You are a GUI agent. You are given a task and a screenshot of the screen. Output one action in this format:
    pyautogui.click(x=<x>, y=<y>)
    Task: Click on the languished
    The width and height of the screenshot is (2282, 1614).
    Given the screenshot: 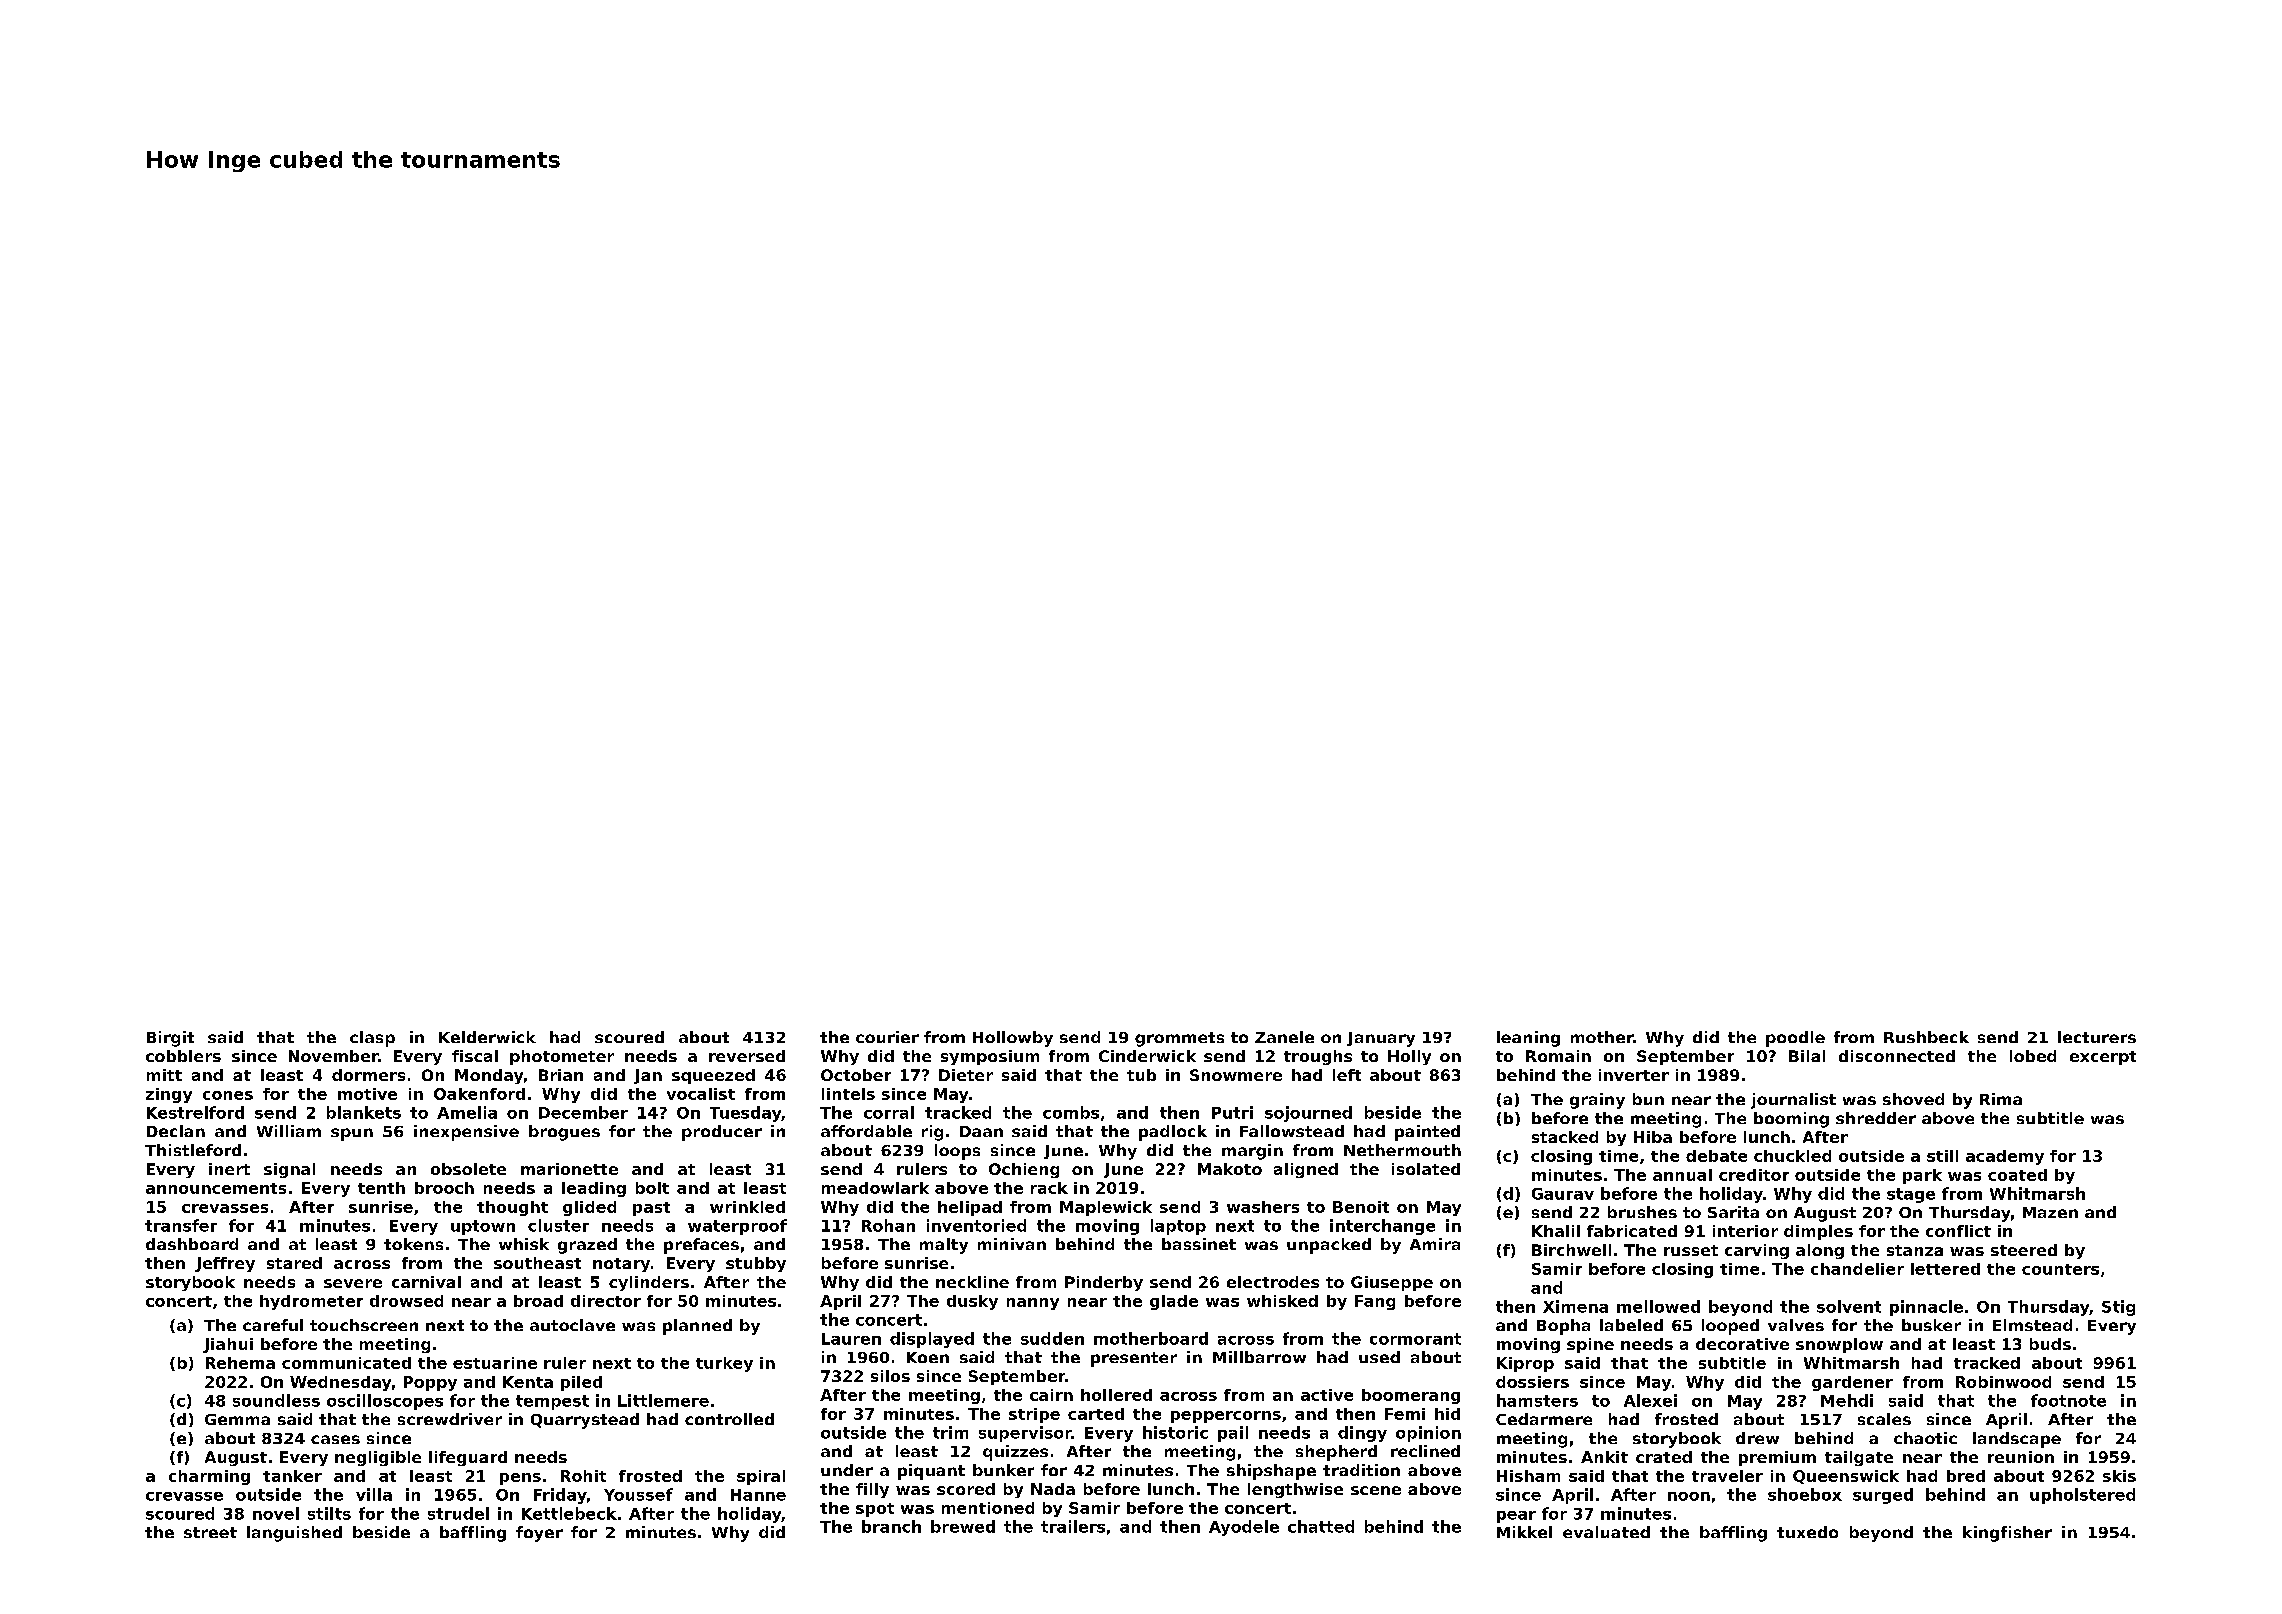 What is the action you would take?
    pyautogui.click(x=294, y=1534)
